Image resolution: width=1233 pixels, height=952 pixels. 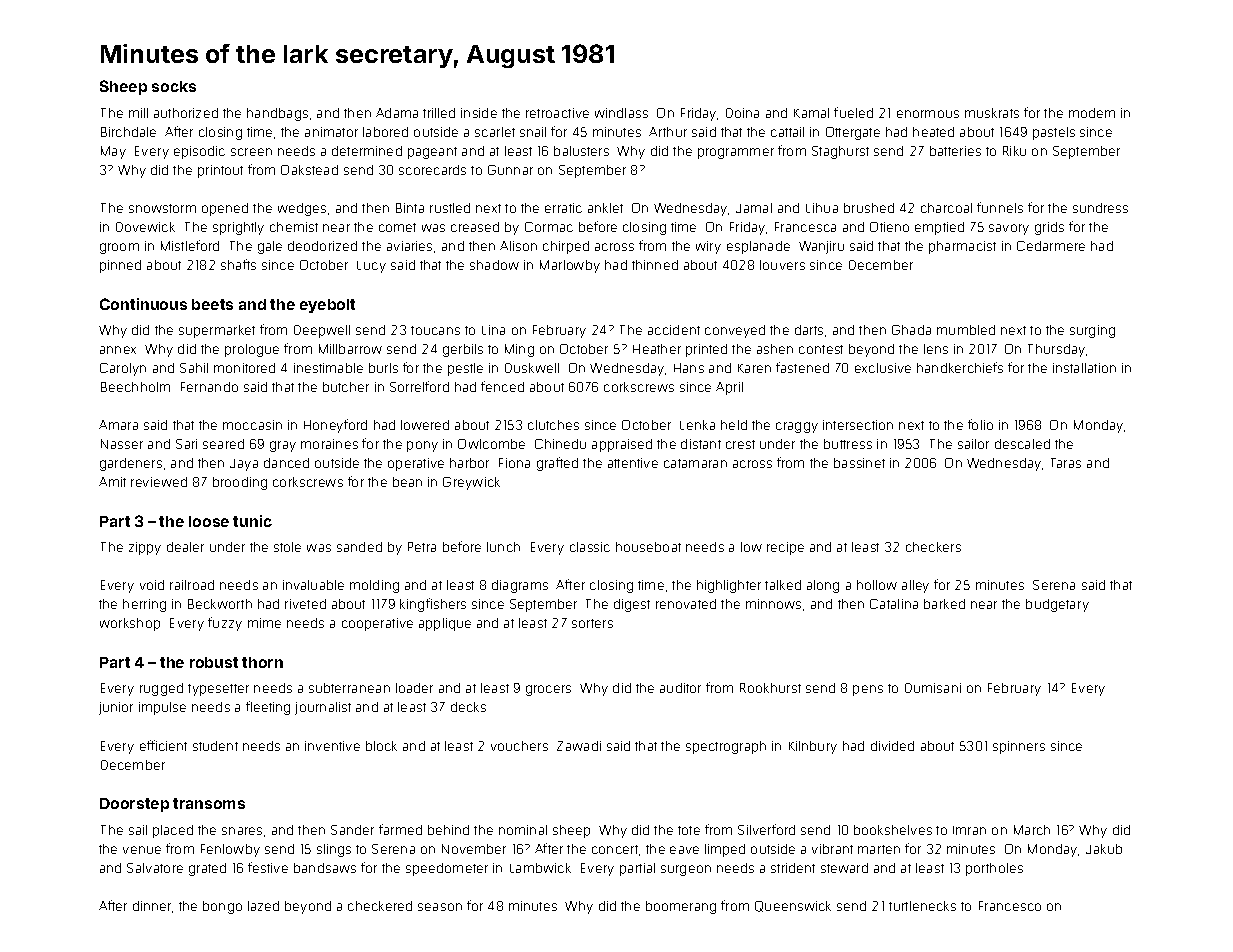 I want to click on retroactive, so click(x=557, y=113).
